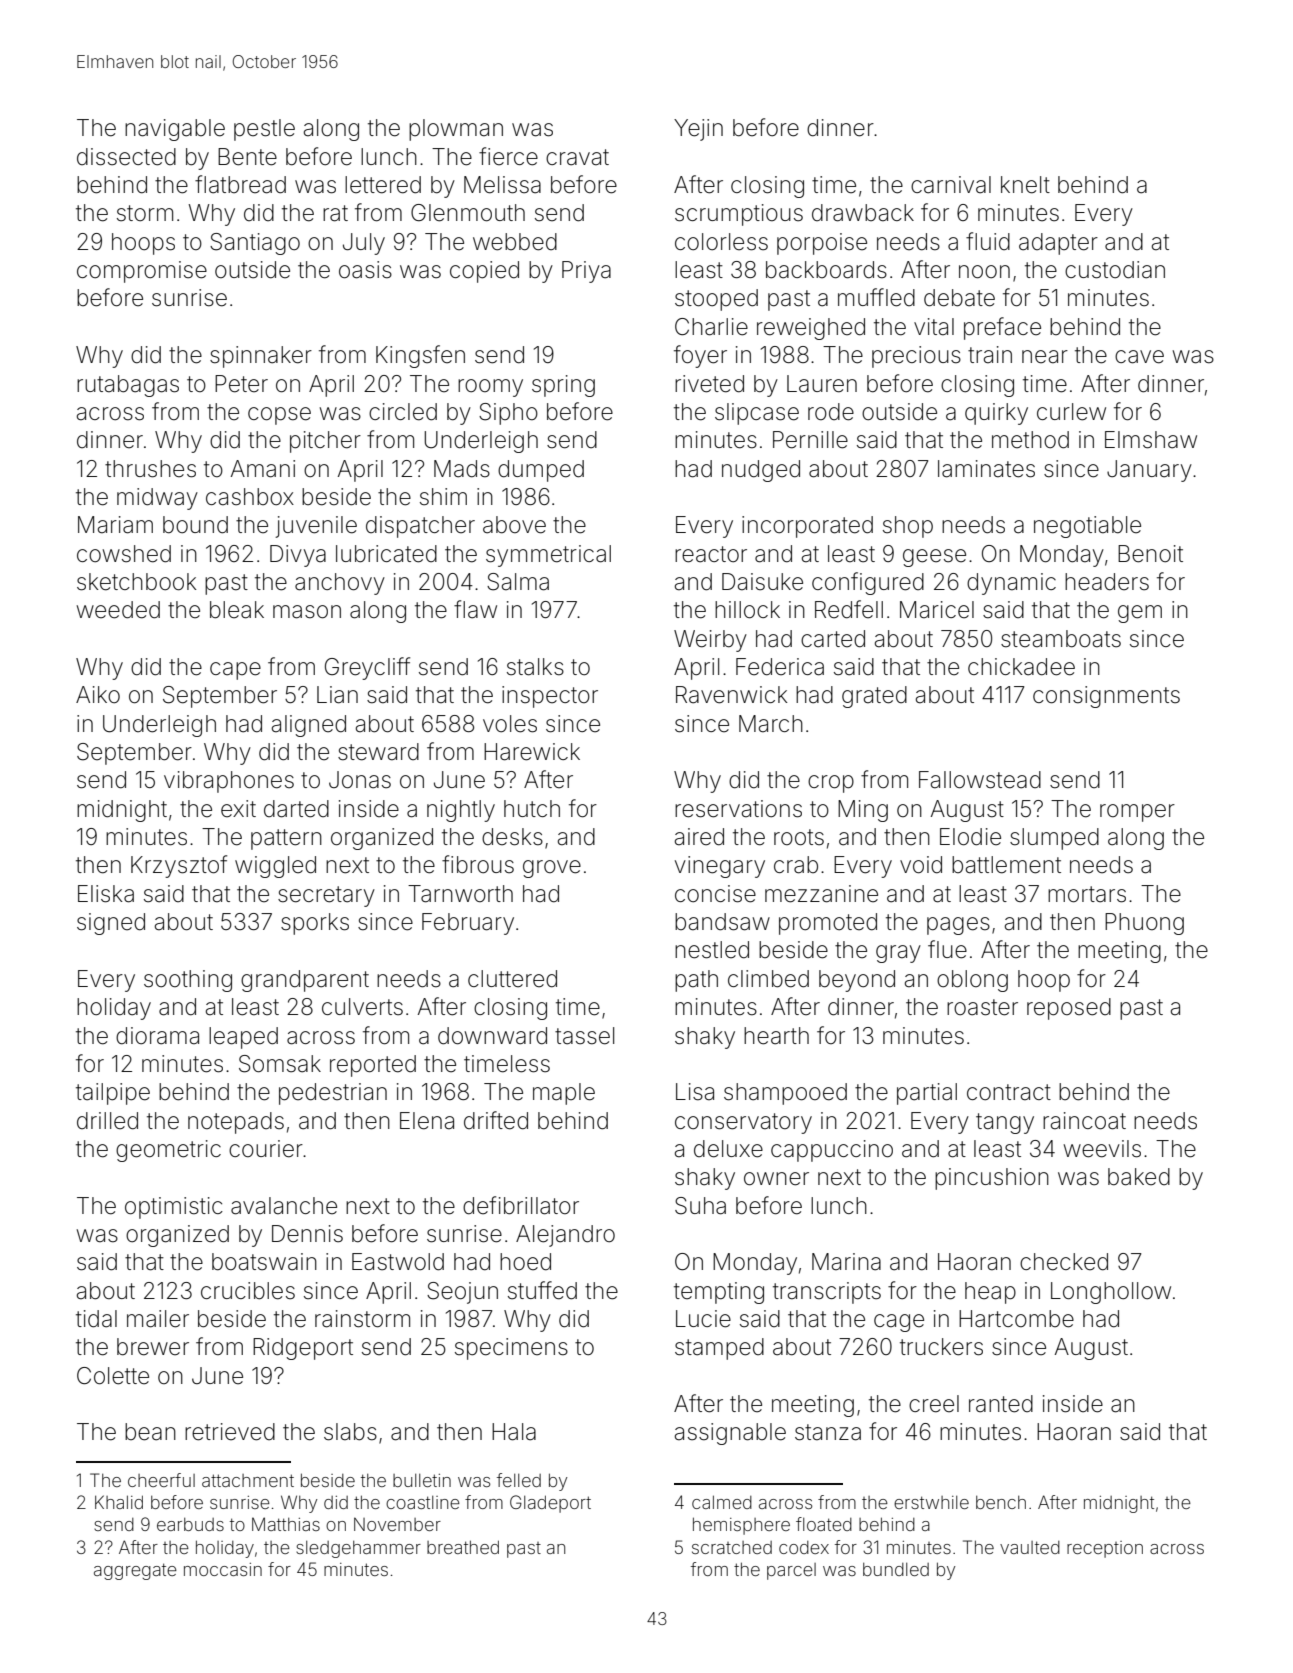  I want to click on aggregate, so click(135, 1571).
